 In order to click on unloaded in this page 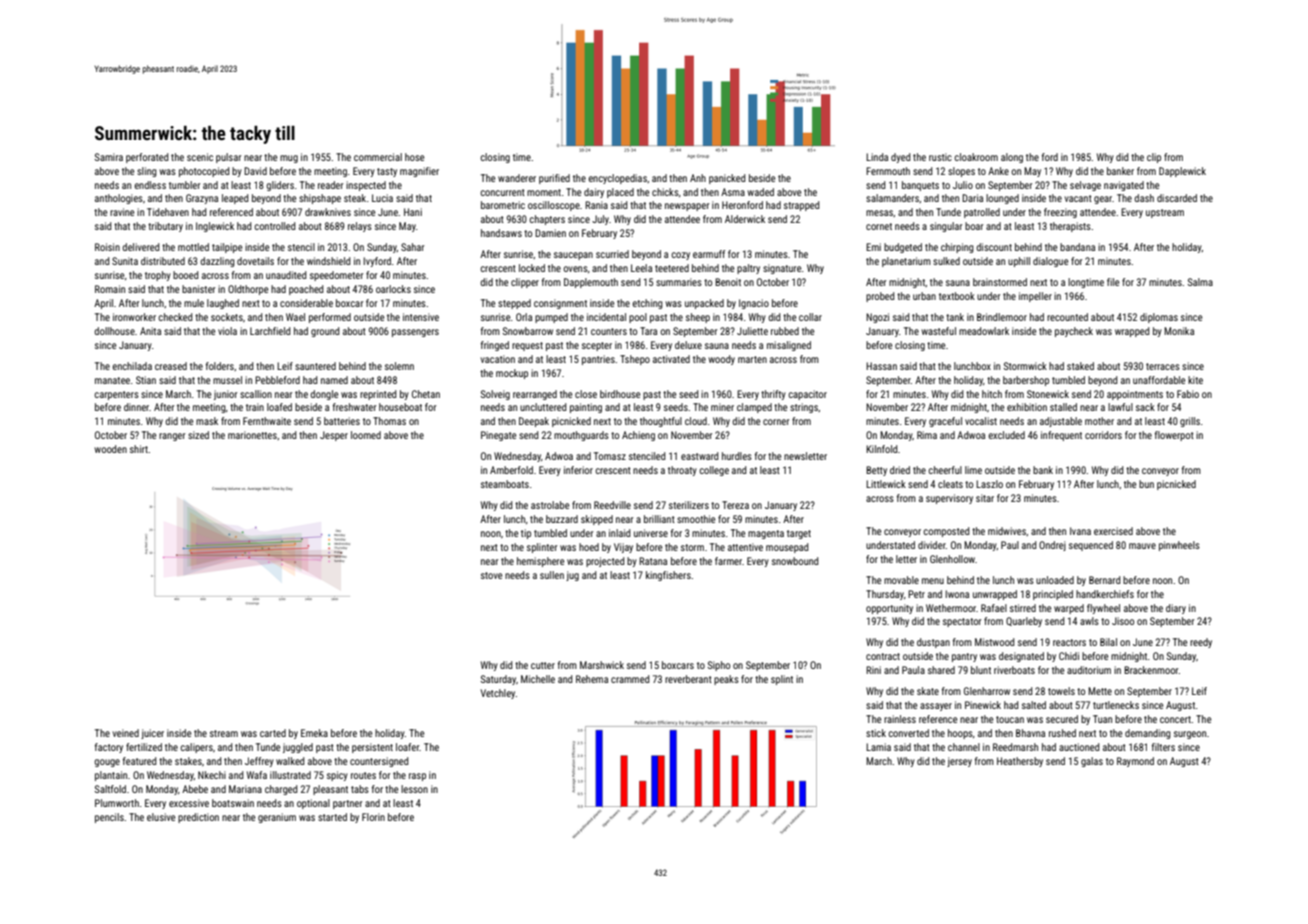, I will do `click(1055, 580)`.
